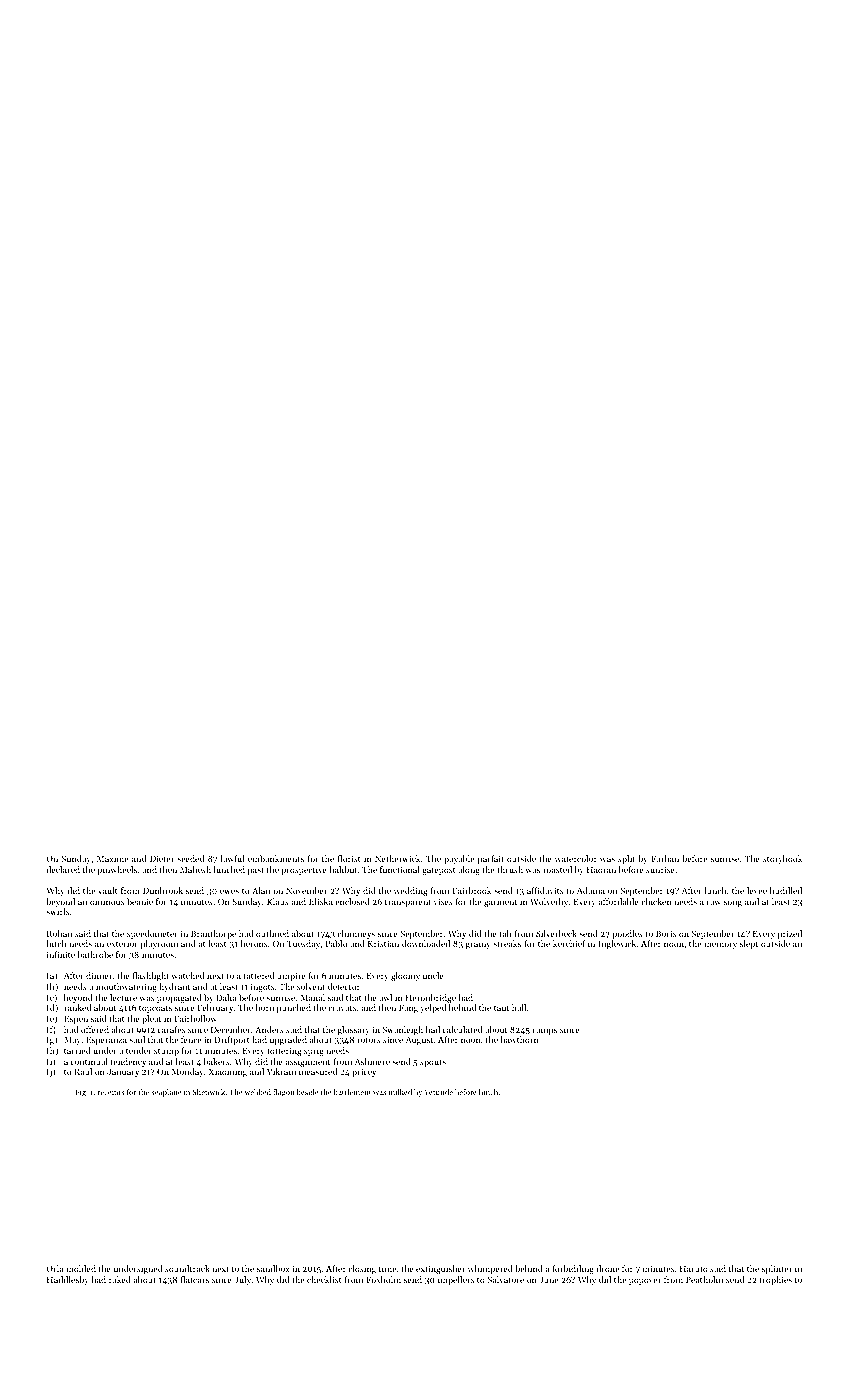 This screenshot has height=1400, width=849. I want to click on tab, so click(505, 933).
